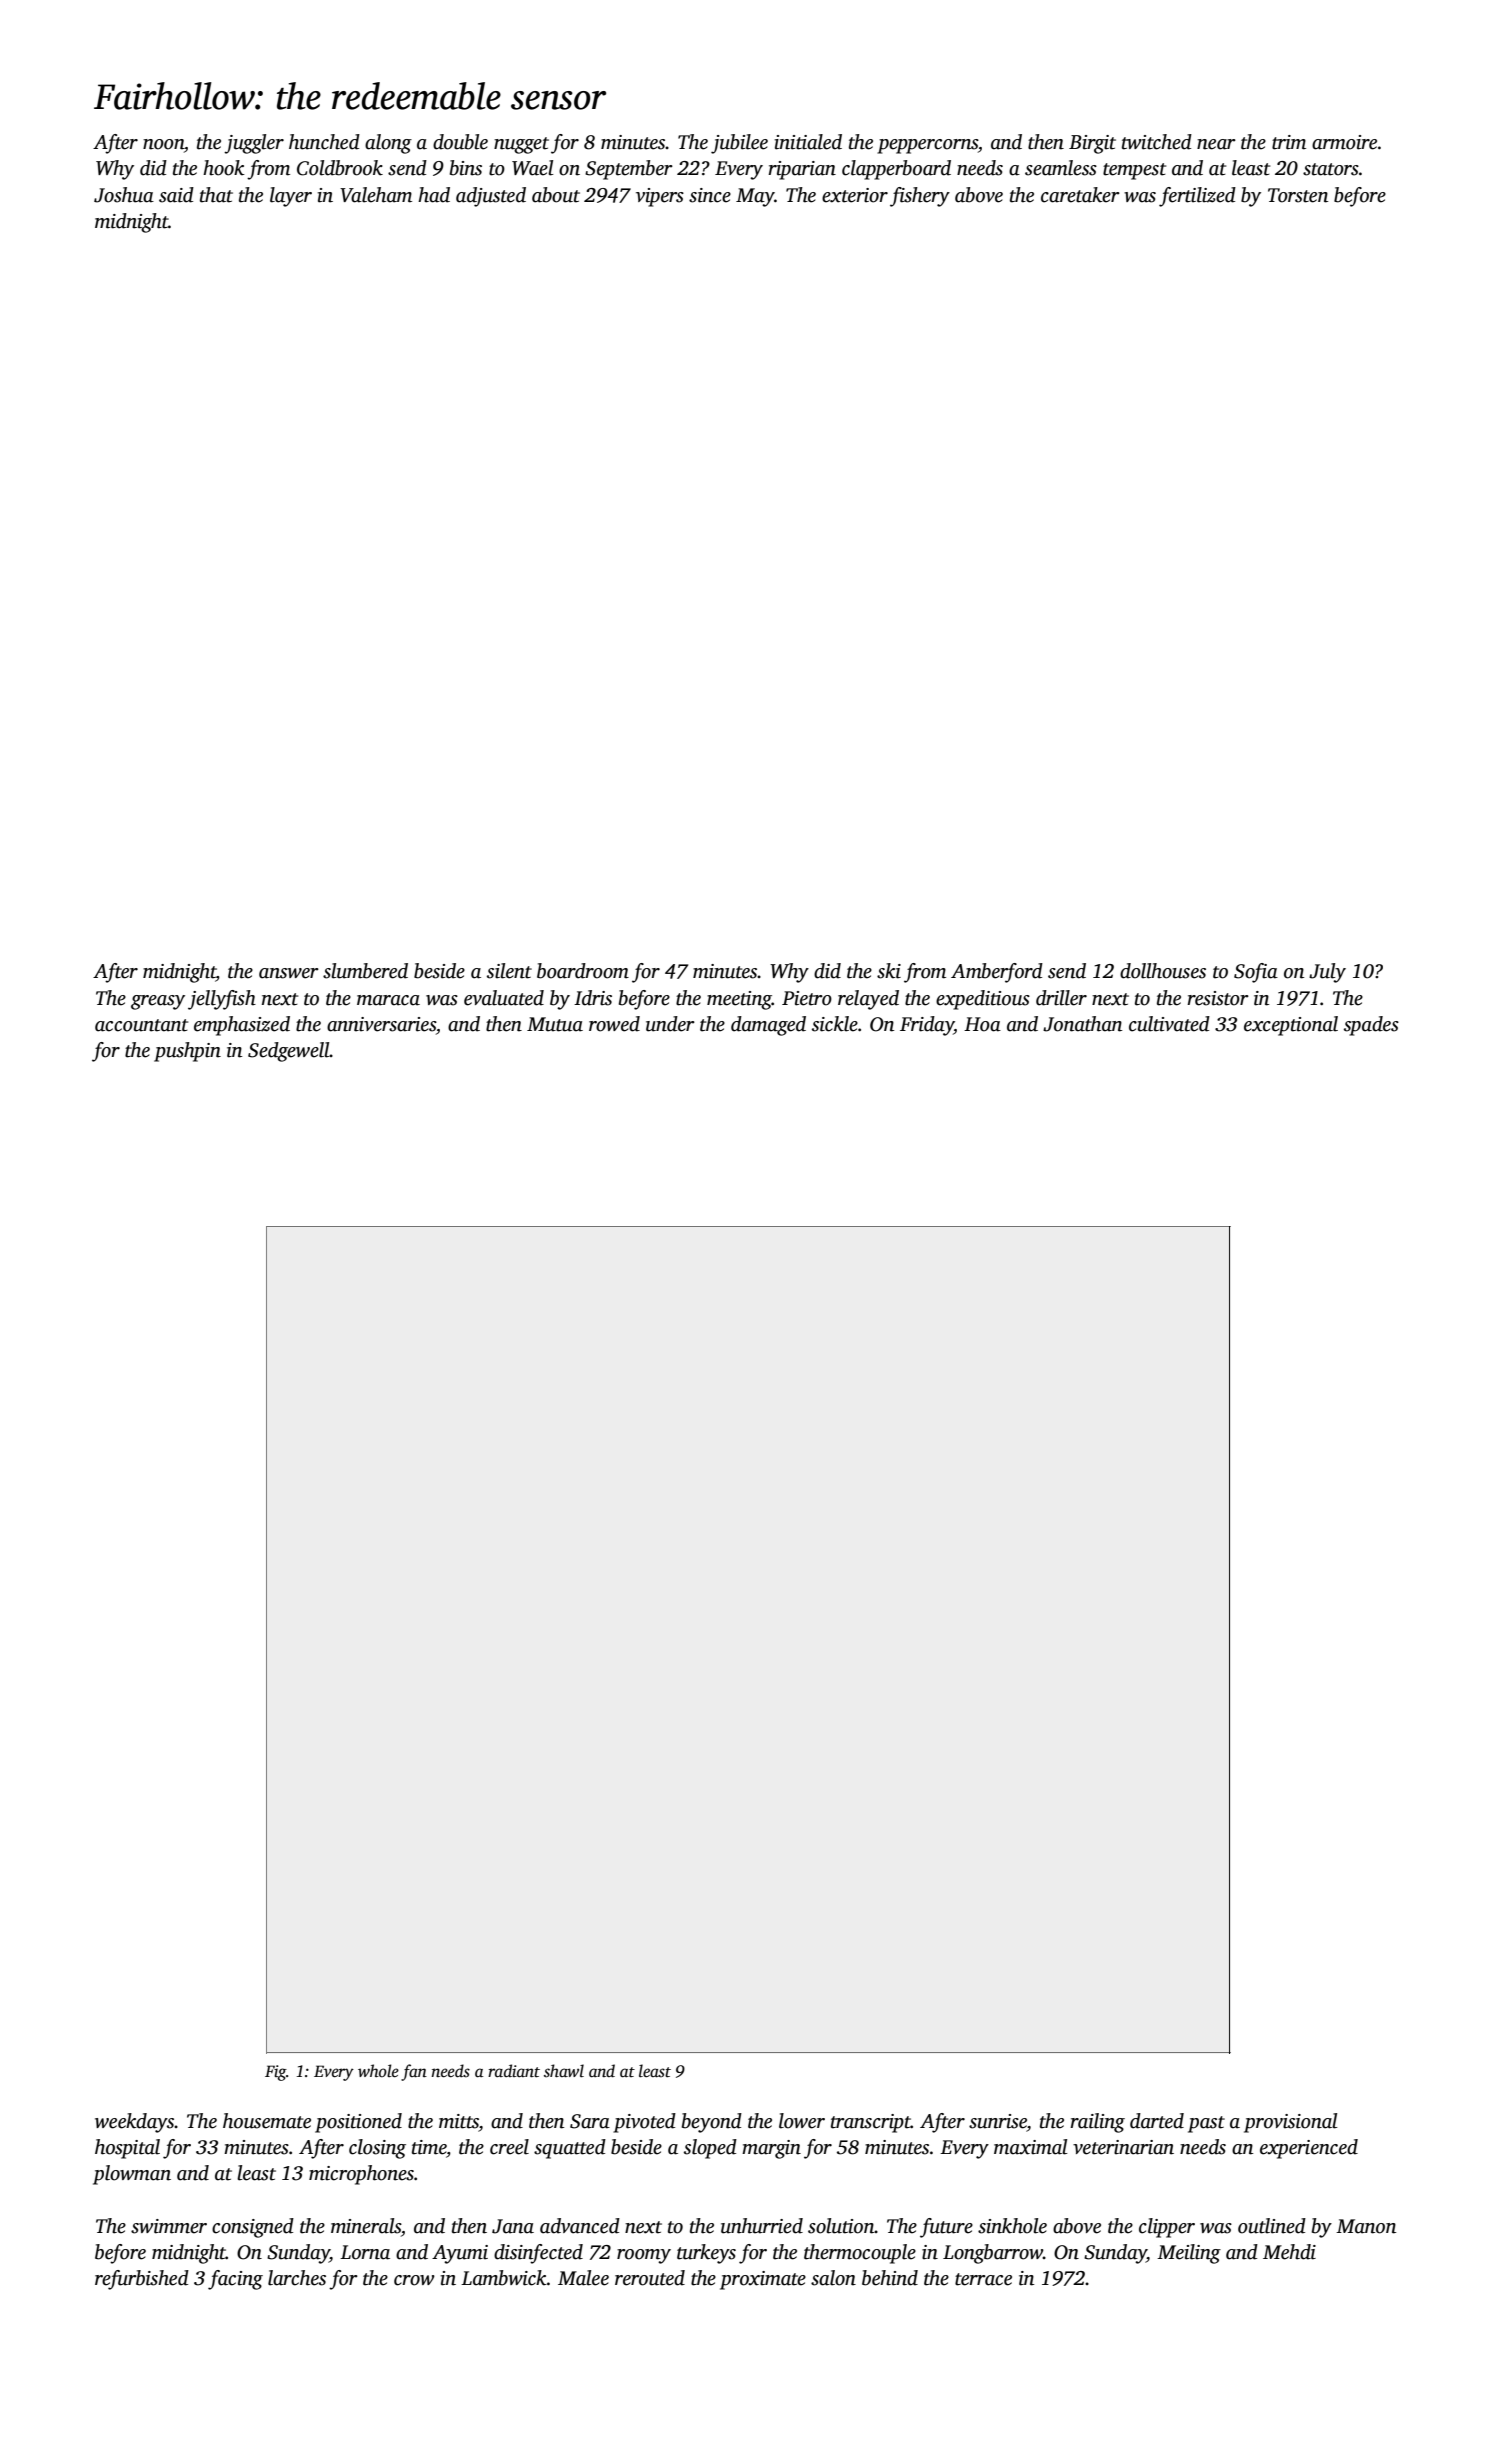 The height and width of the screenshot is (2464, 1496). I want to click on pushpin, so click(187, 1052).
